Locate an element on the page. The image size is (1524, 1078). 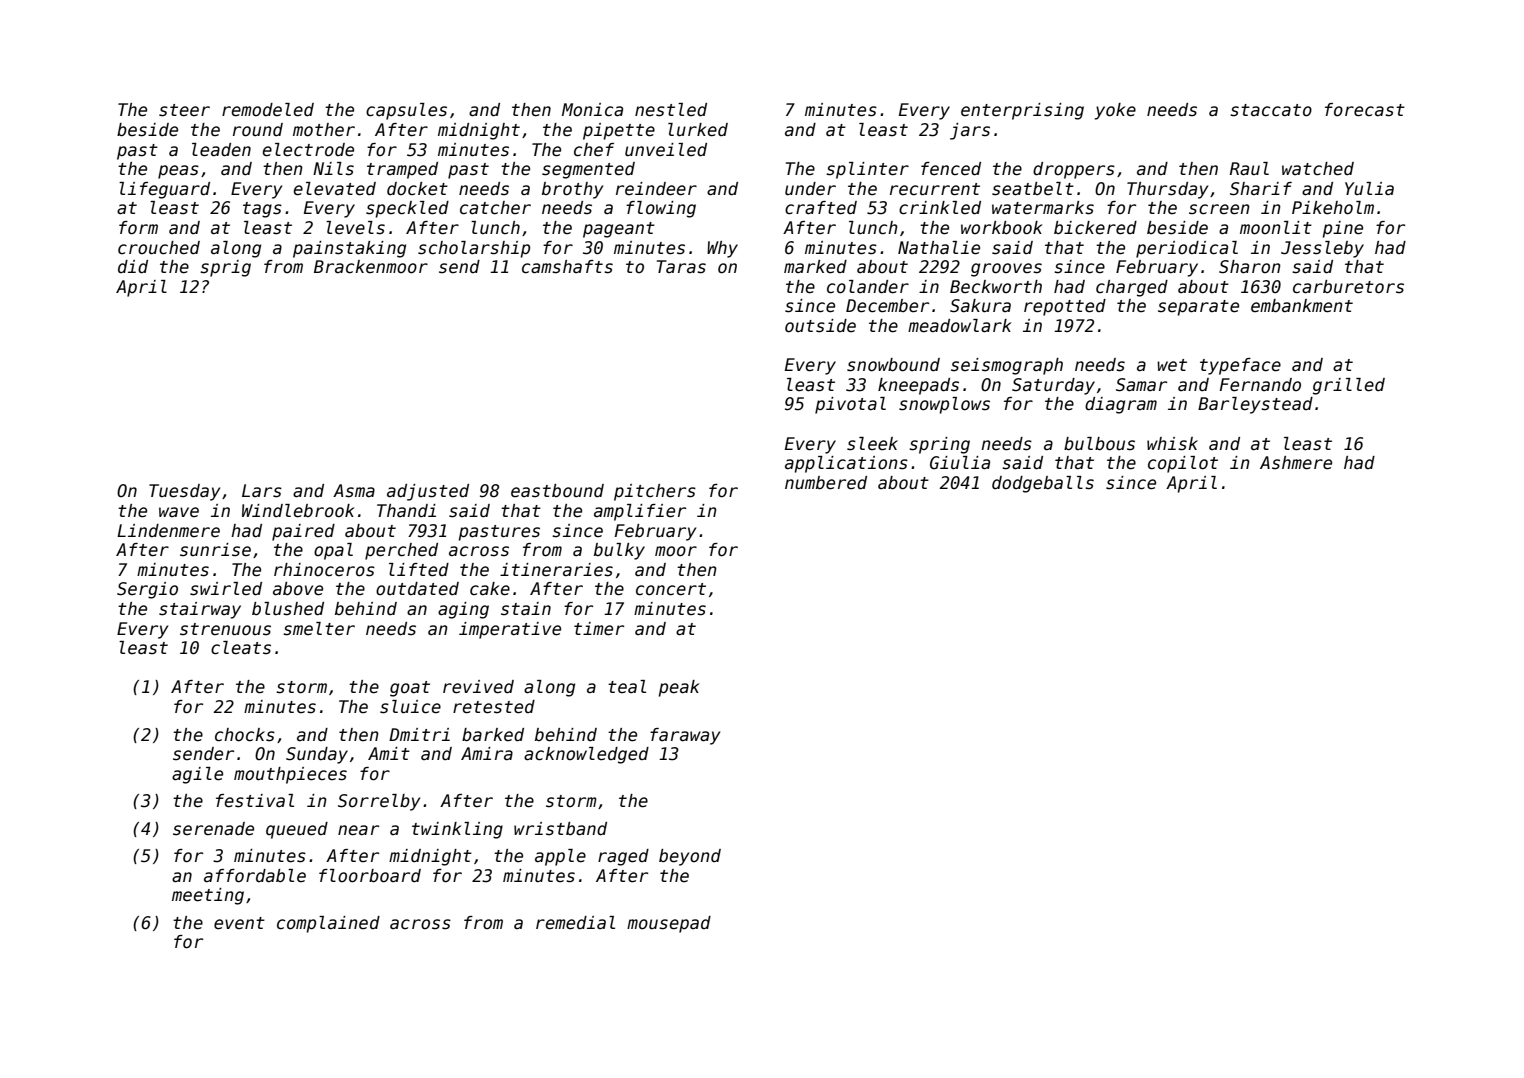
mousepad is located at coordinates (669, 924).
